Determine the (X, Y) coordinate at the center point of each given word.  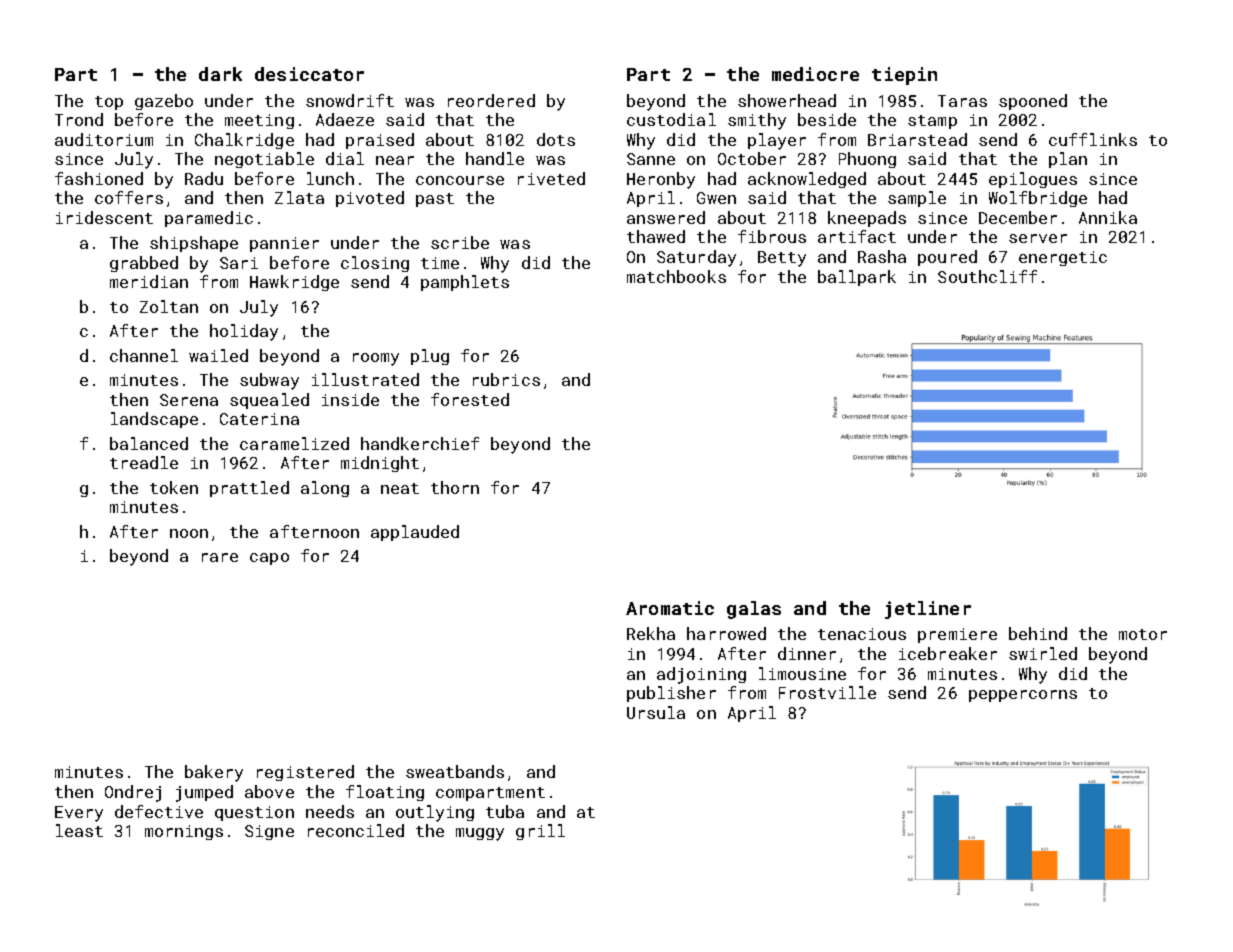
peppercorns (1023, 696)
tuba (505, 811)
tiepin (904, 76)
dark (220, 74)
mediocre (815, 74)
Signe (269, 832)
